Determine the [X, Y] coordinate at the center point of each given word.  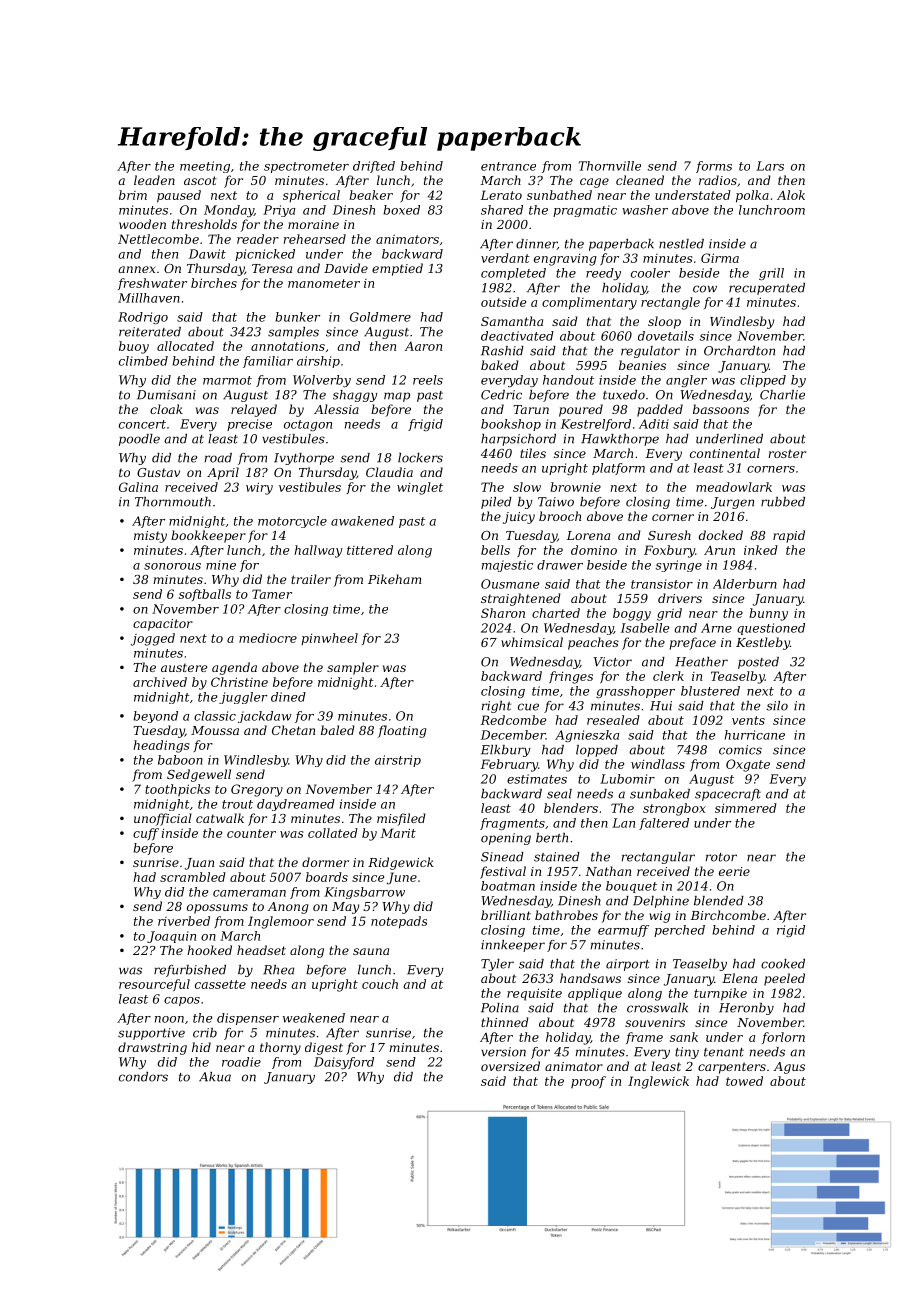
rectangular [658, 858]
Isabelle [645, 628]
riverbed [184, 921]
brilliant [506, 915]
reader [258, 239]
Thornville [610, 166]
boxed [401, 210]
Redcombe [513, 720]
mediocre [268, 638]
